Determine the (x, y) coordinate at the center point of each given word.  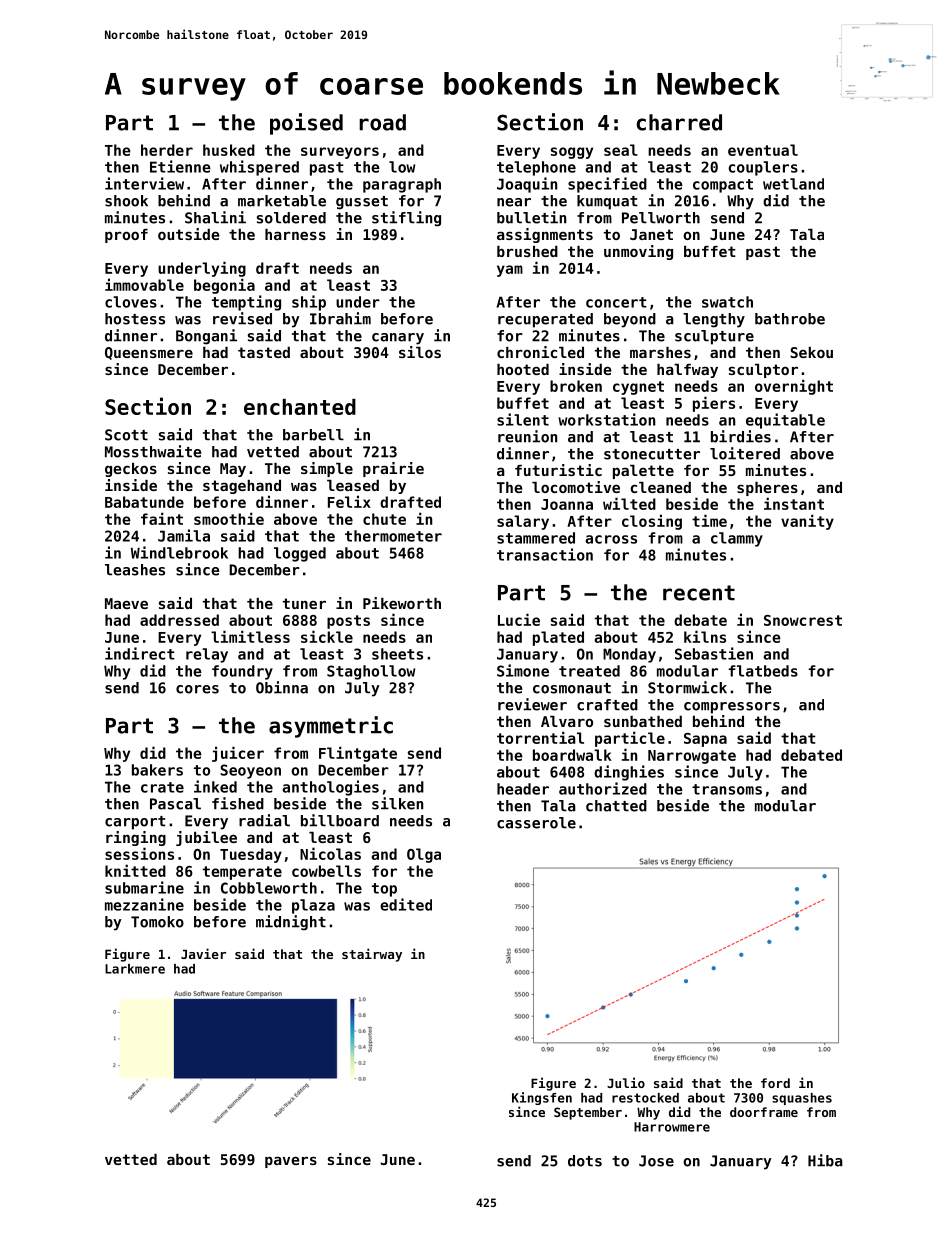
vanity (807, 522)
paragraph (402, 185)
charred (679, 122)
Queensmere (149, 353)
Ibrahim (340, 318)
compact (723, 186)
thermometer (393, 536)
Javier (203, 953)
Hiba (825, 1160)
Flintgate (358, 754)
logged (300, 554)
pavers (291, 1162)
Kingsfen (542, 1098)
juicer (238, 754)
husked (229, 150)
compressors (732, 708)
